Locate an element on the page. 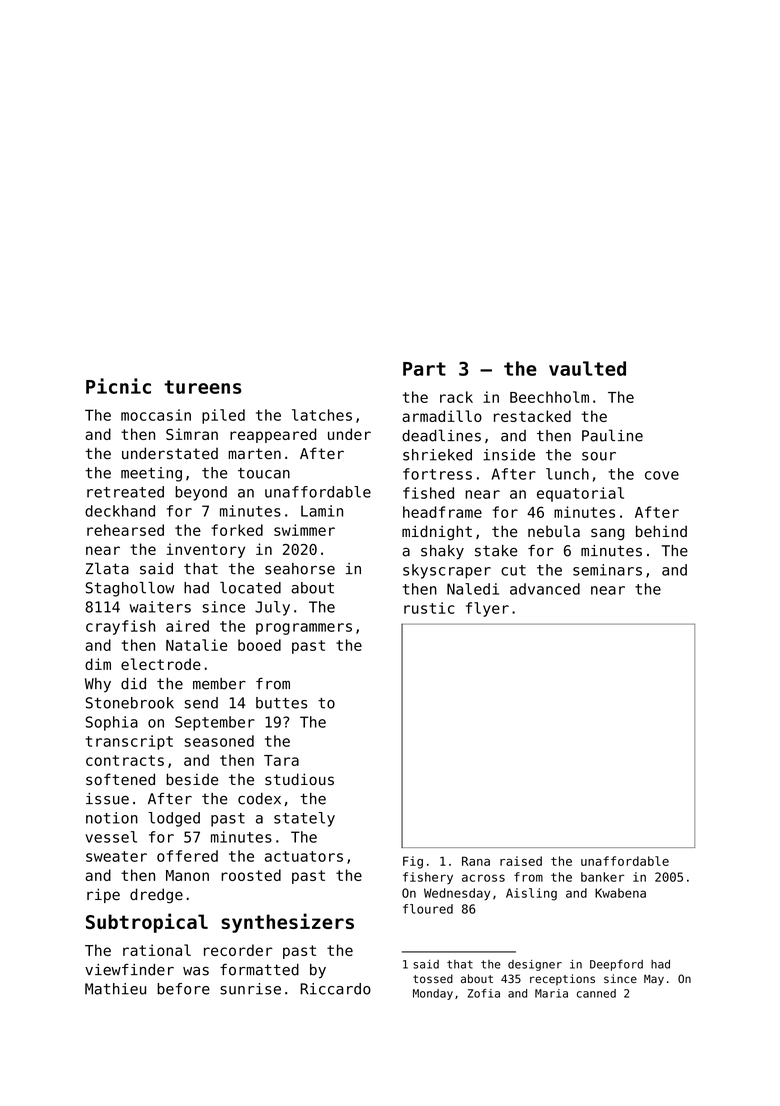 The image size is (780, 1106). raised is located at coordinates (521, 861).
